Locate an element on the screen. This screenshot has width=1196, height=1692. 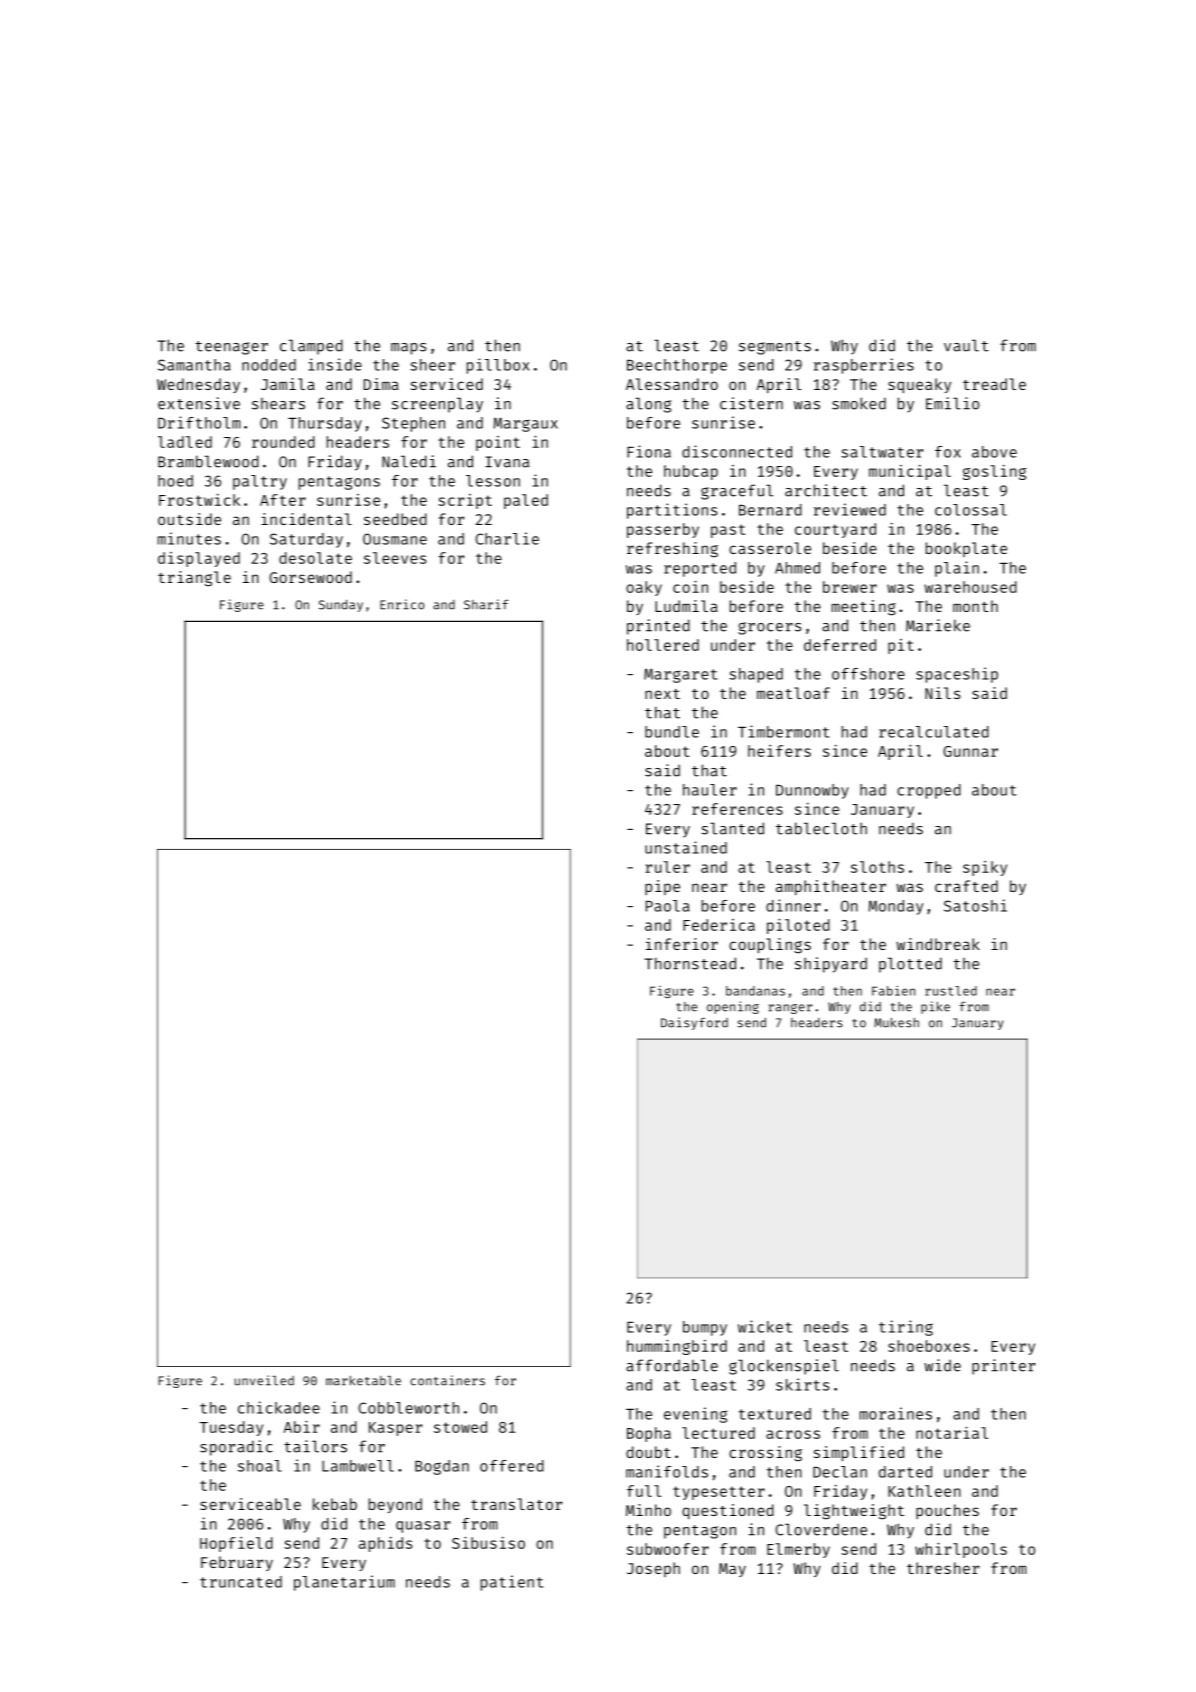
truncated is located at coordinates (241, 1582).
